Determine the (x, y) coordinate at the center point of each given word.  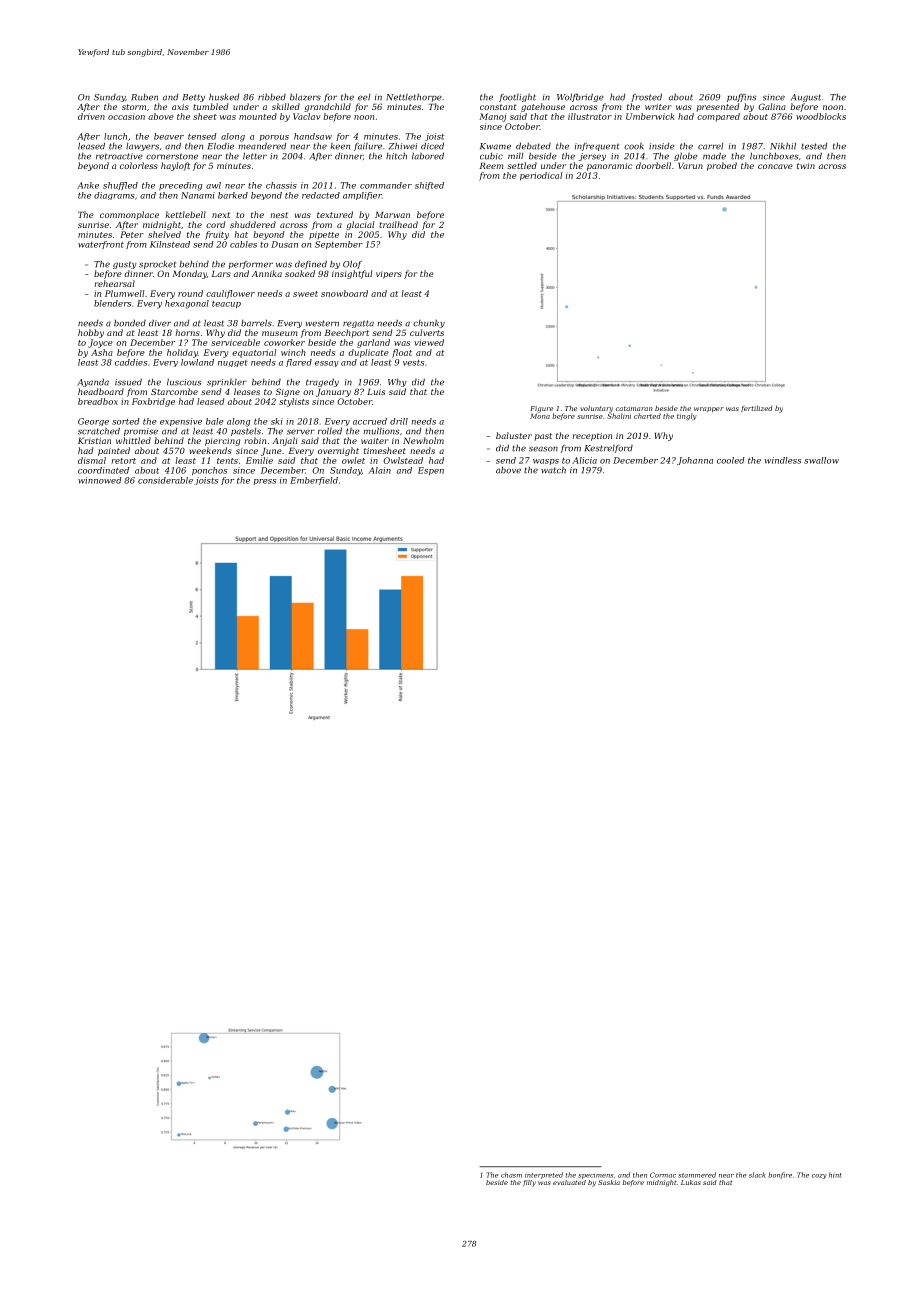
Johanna (695, 461)
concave (775, 166)
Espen (431, 471)
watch (553, 470)
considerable (165, 480)
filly (529, 1183)
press (265, 482)
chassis (281, 185)
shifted (429, 186)
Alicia (584, 460)
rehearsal (114, 283)
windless (783, 460)
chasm (511, 1175)
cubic (491, 156)
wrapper (709, 410)
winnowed (100, 480)
